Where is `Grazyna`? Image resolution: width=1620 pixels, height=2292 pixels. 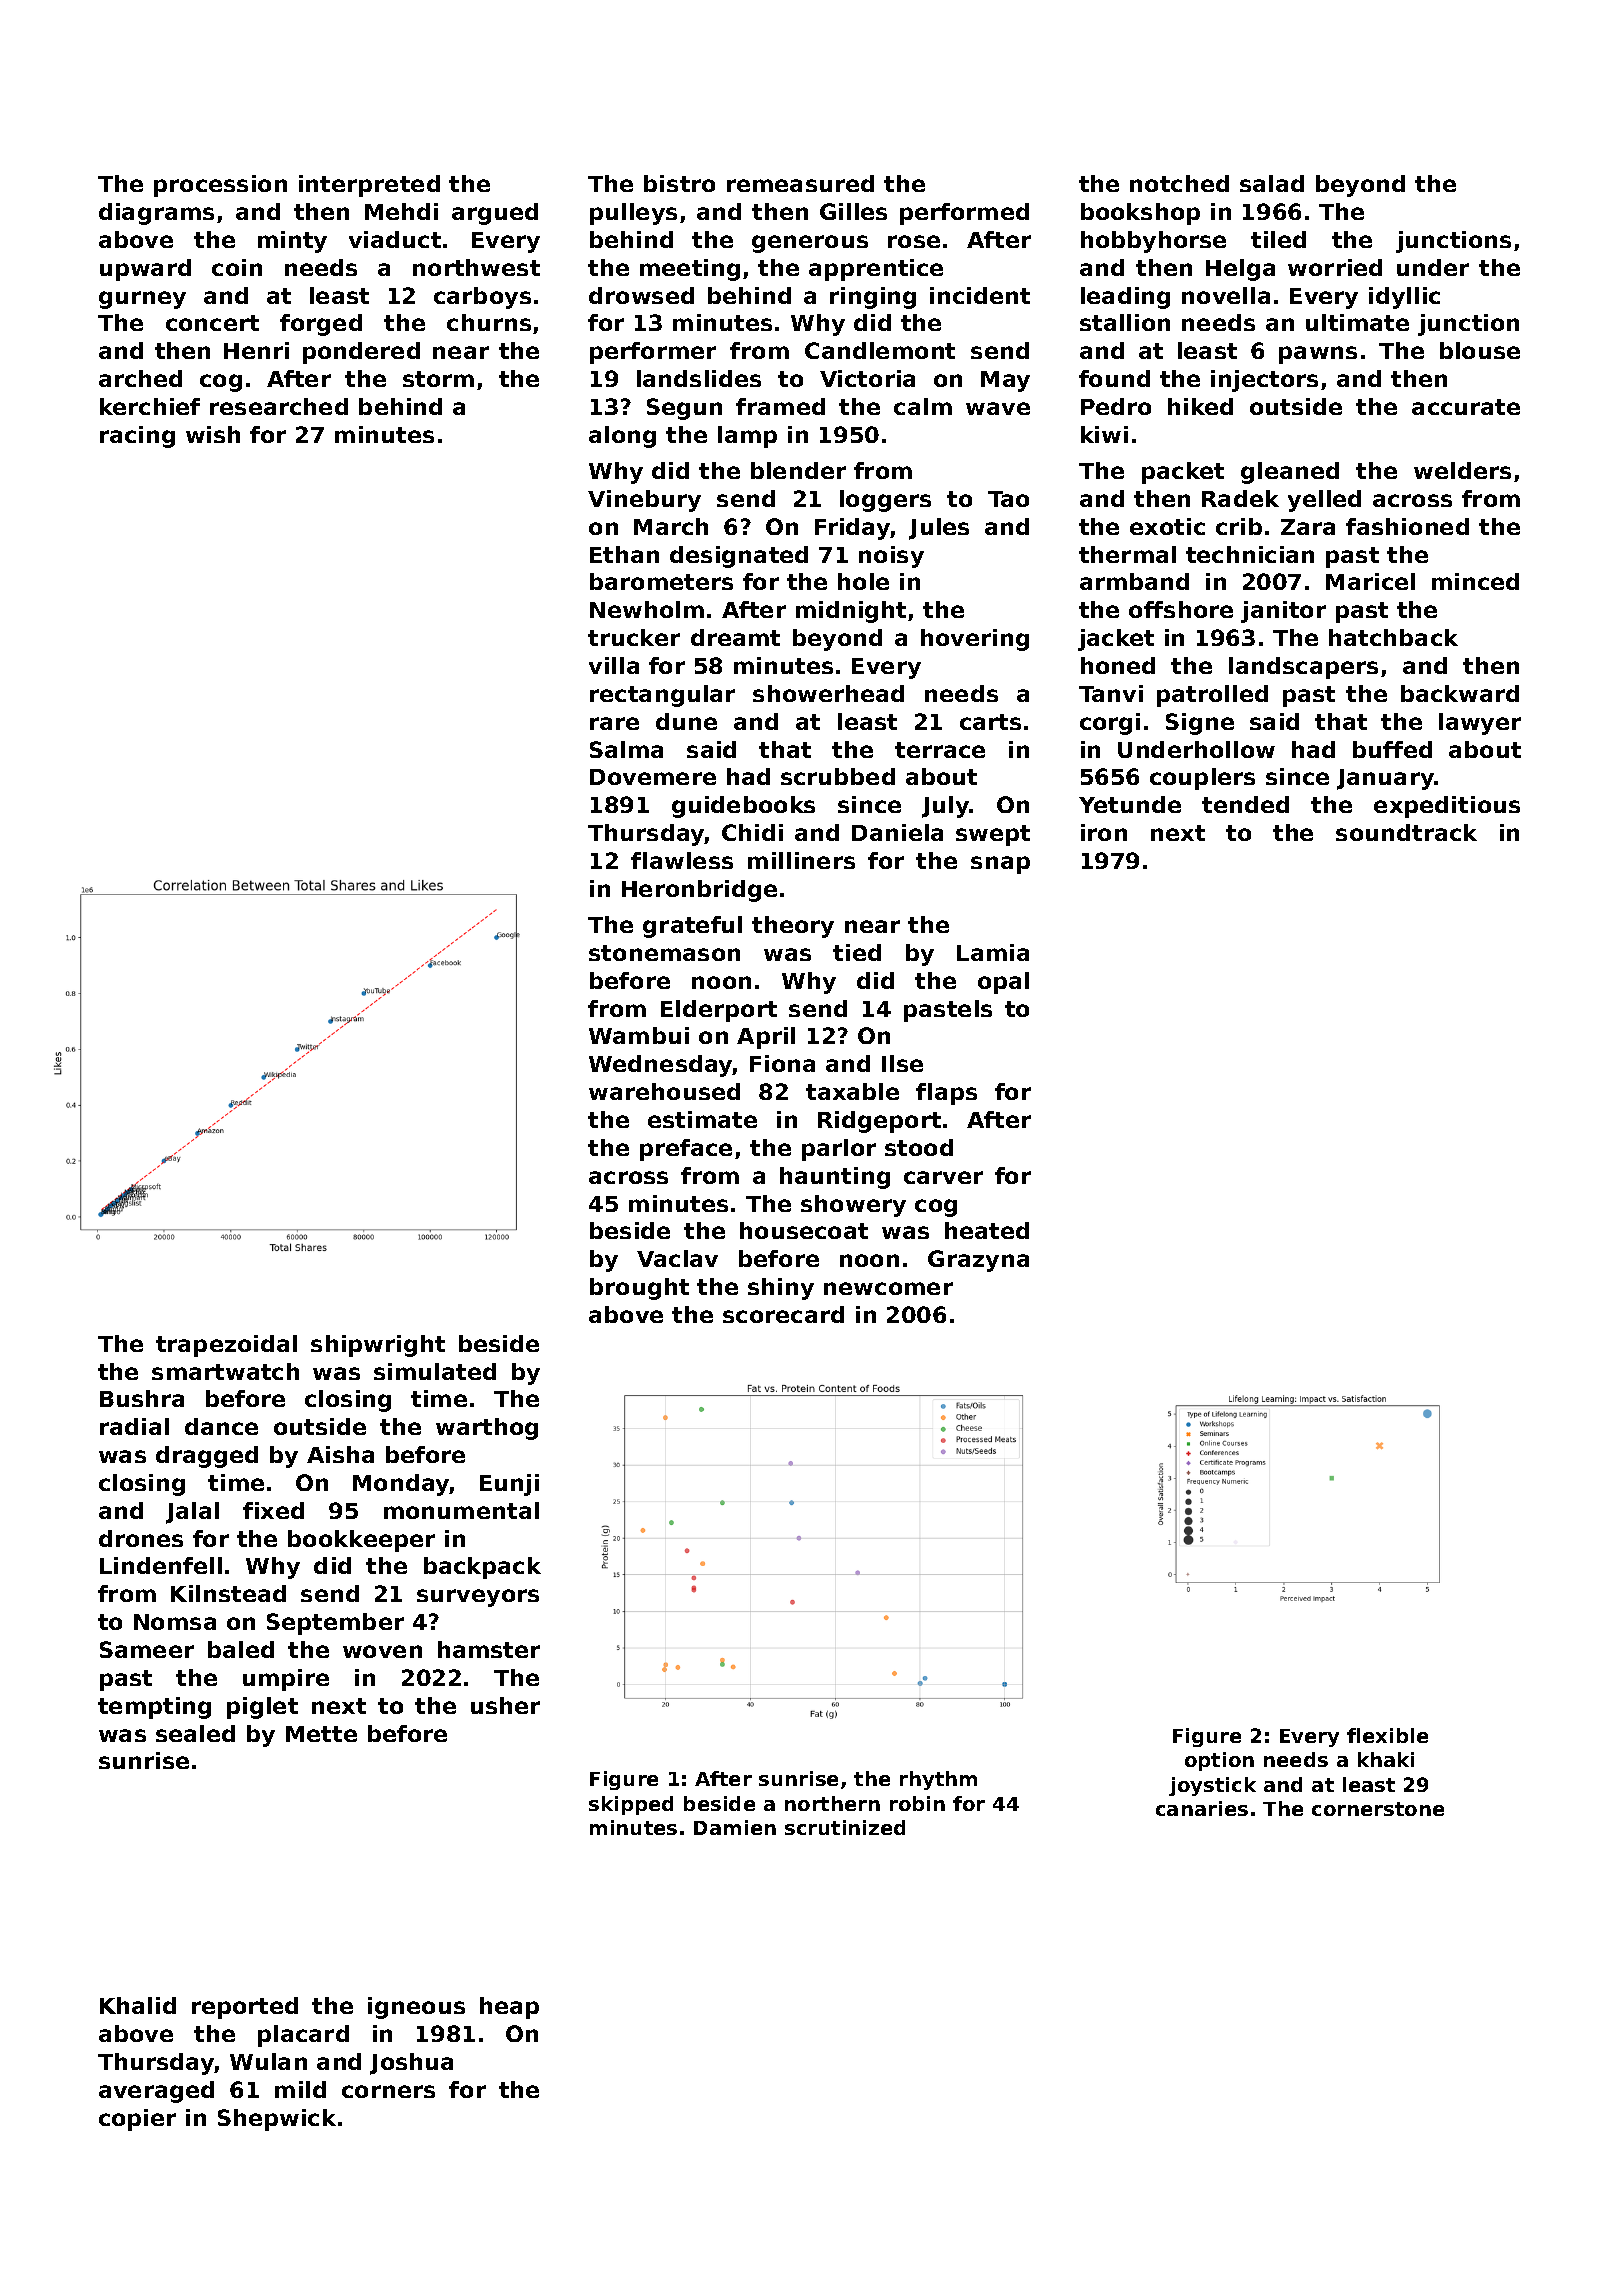
Grazyna is located at coordinates (978, 1261).
